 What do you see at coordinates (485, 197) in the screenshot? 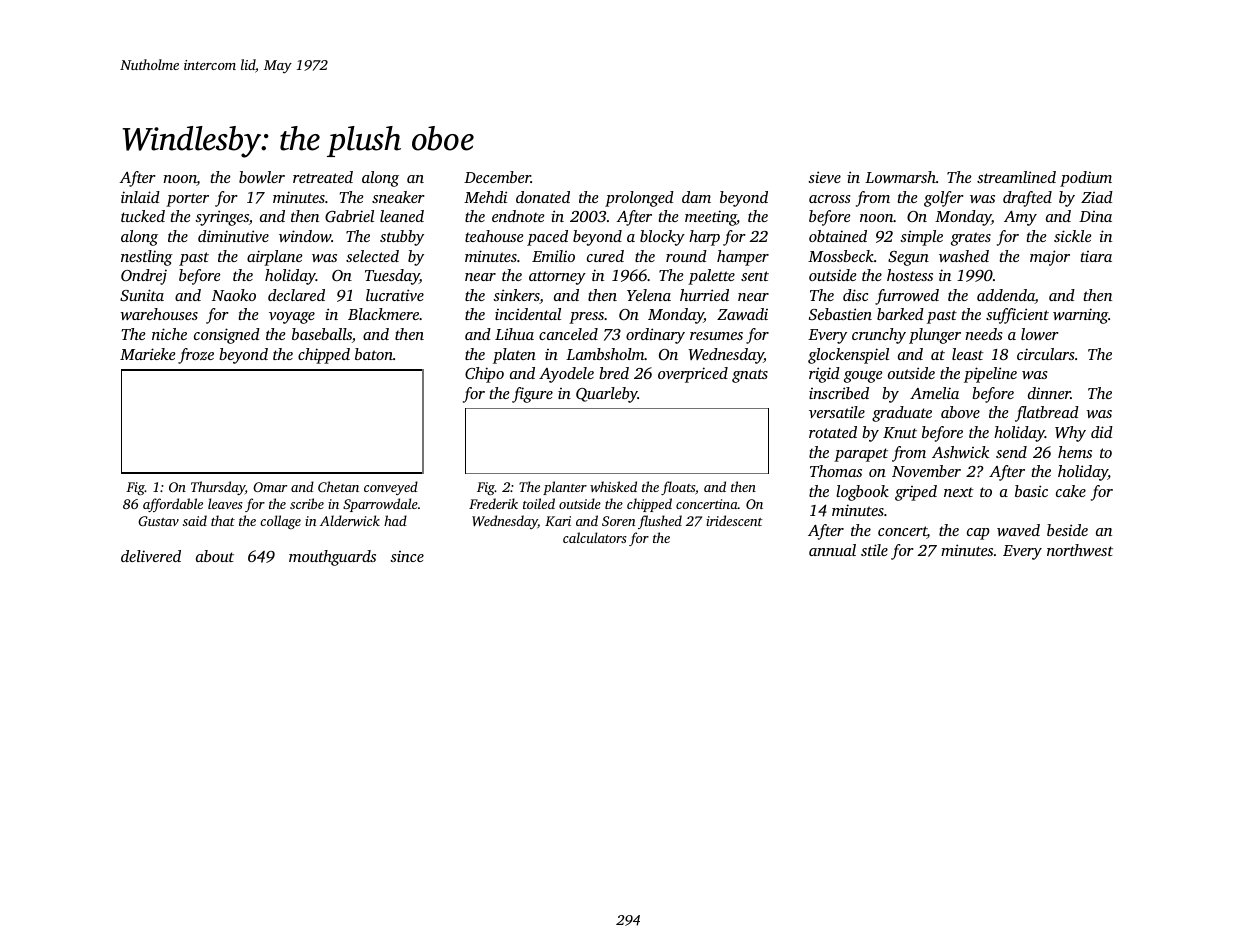
I see `Mehdi` at bounding box center [485, 197].
